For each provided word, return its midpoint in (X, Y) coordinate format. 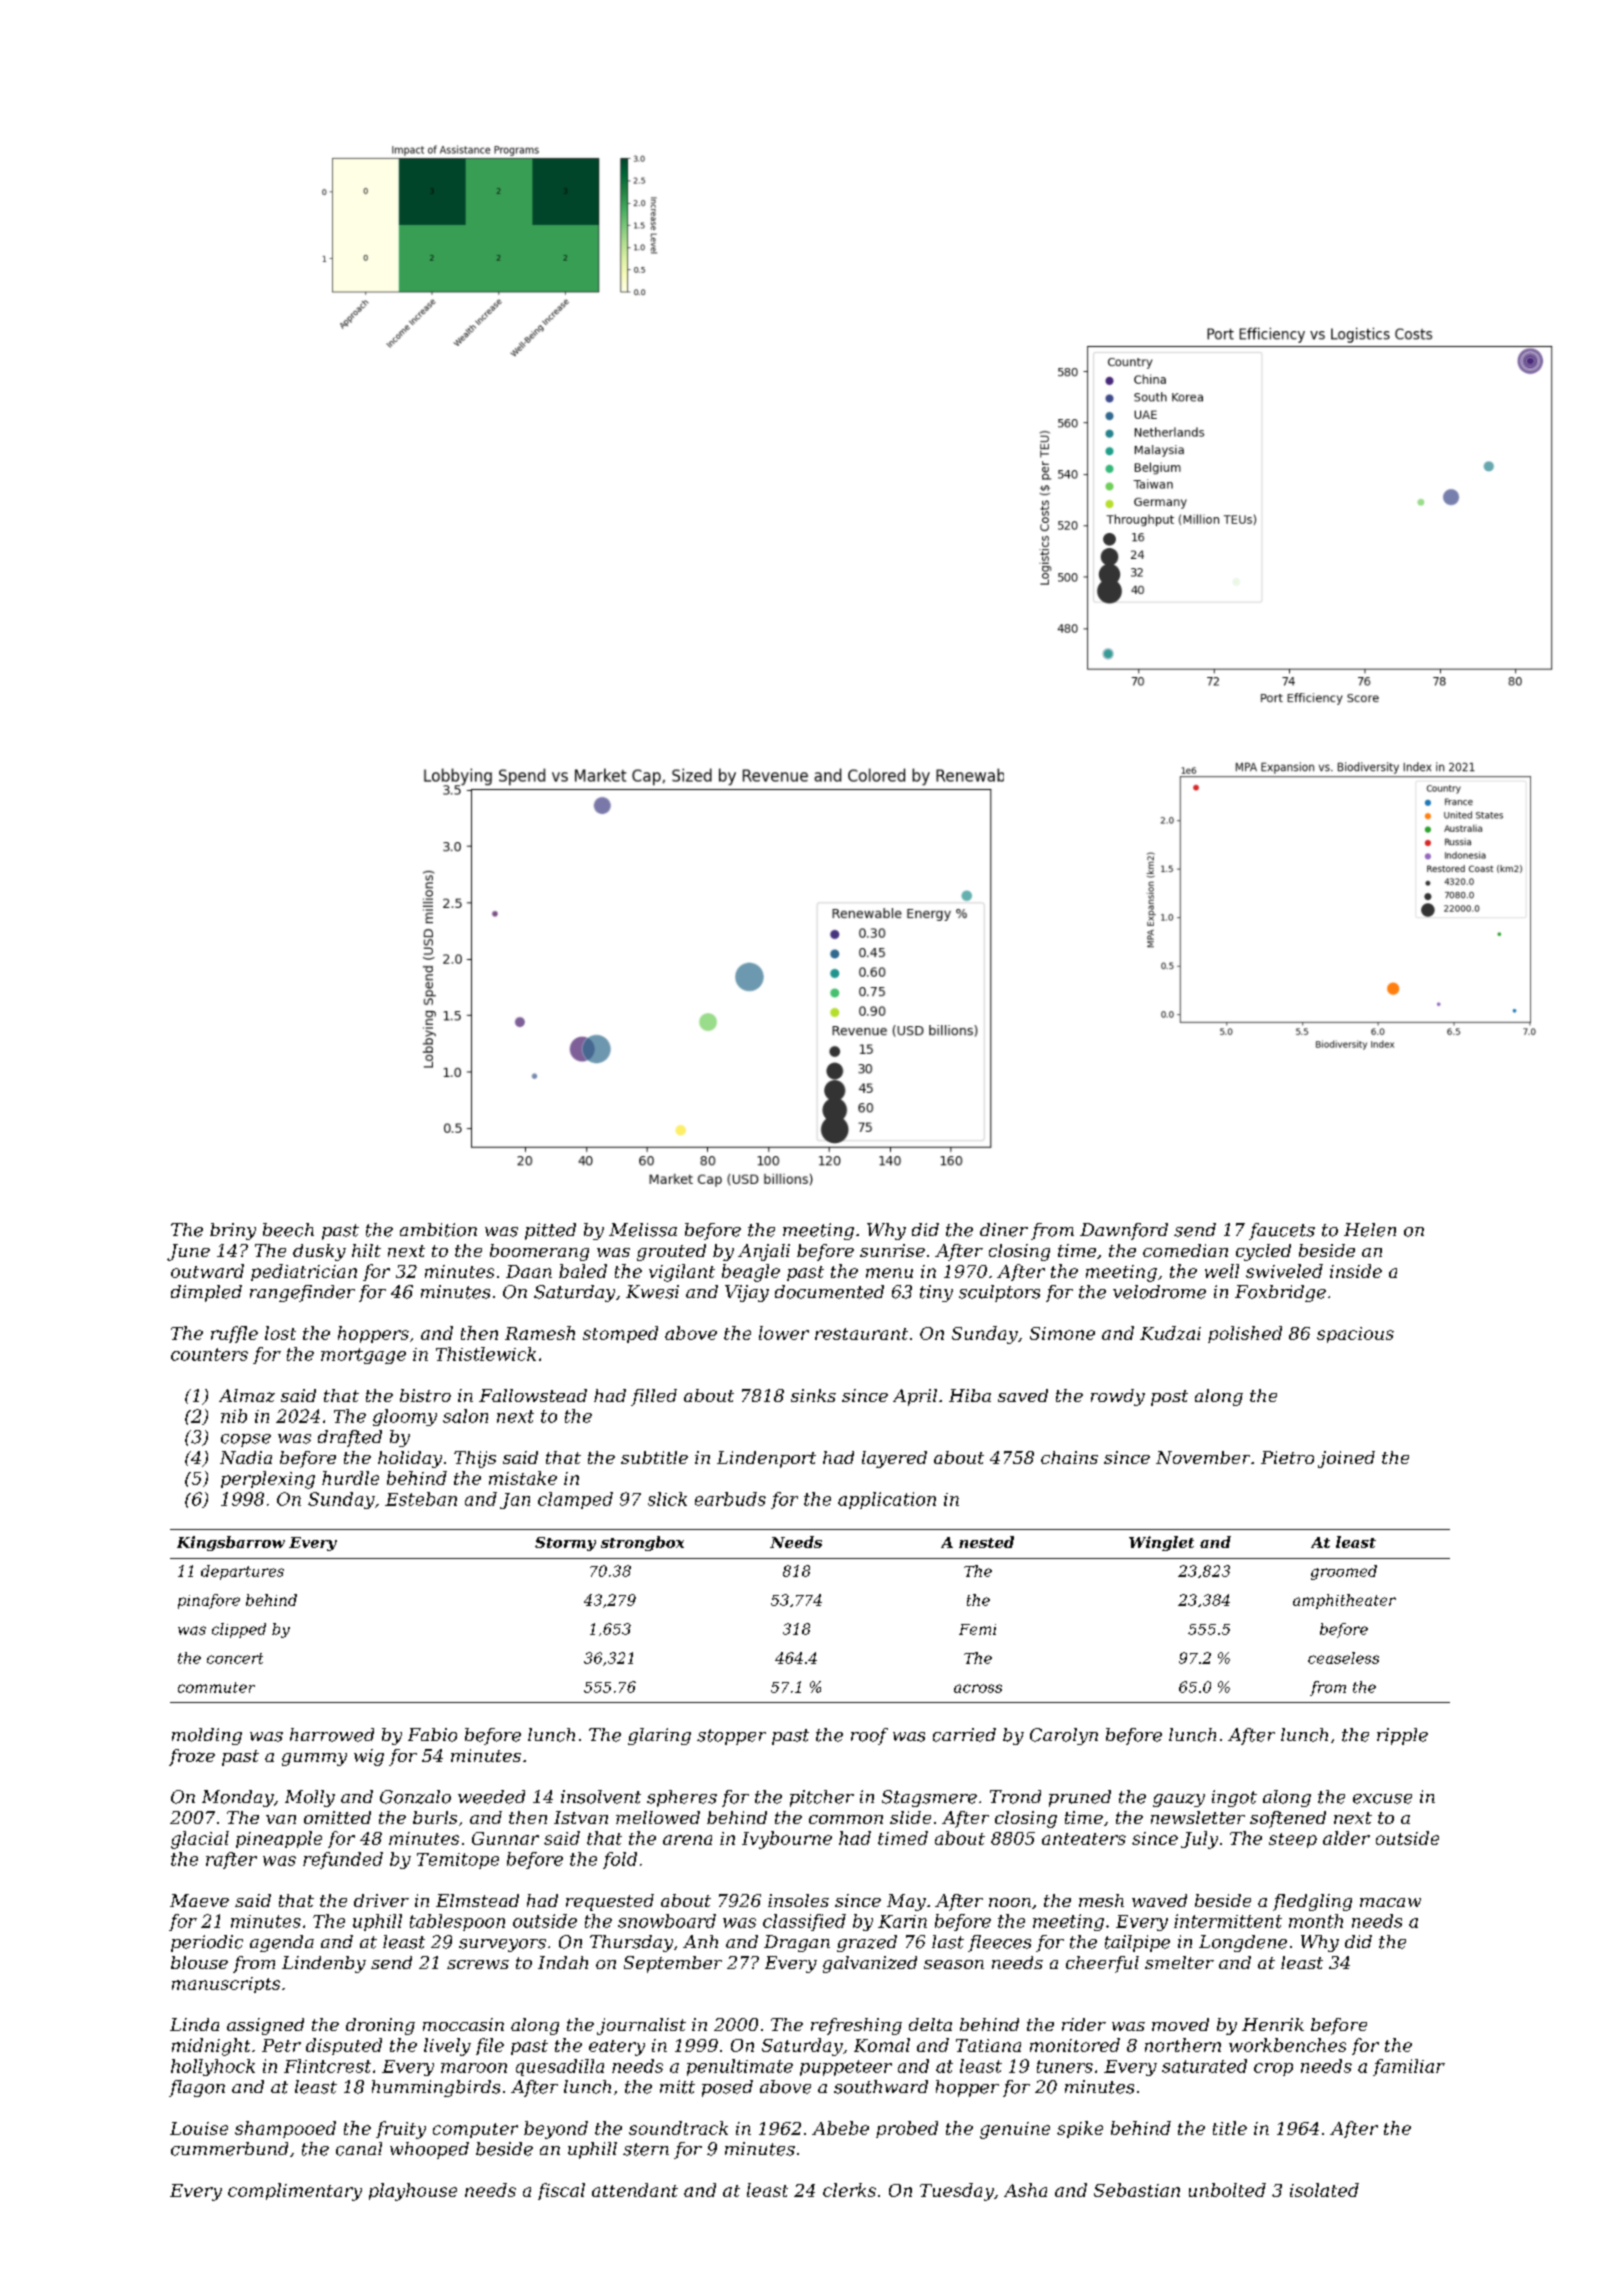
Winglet (1161, 1543)
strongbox (642, 1543)
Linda (194, 2024)
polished (1245, 1334)
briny (233, 1231)
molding (207, 1736)
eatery (617, 2048)
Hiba (970, 1395)
